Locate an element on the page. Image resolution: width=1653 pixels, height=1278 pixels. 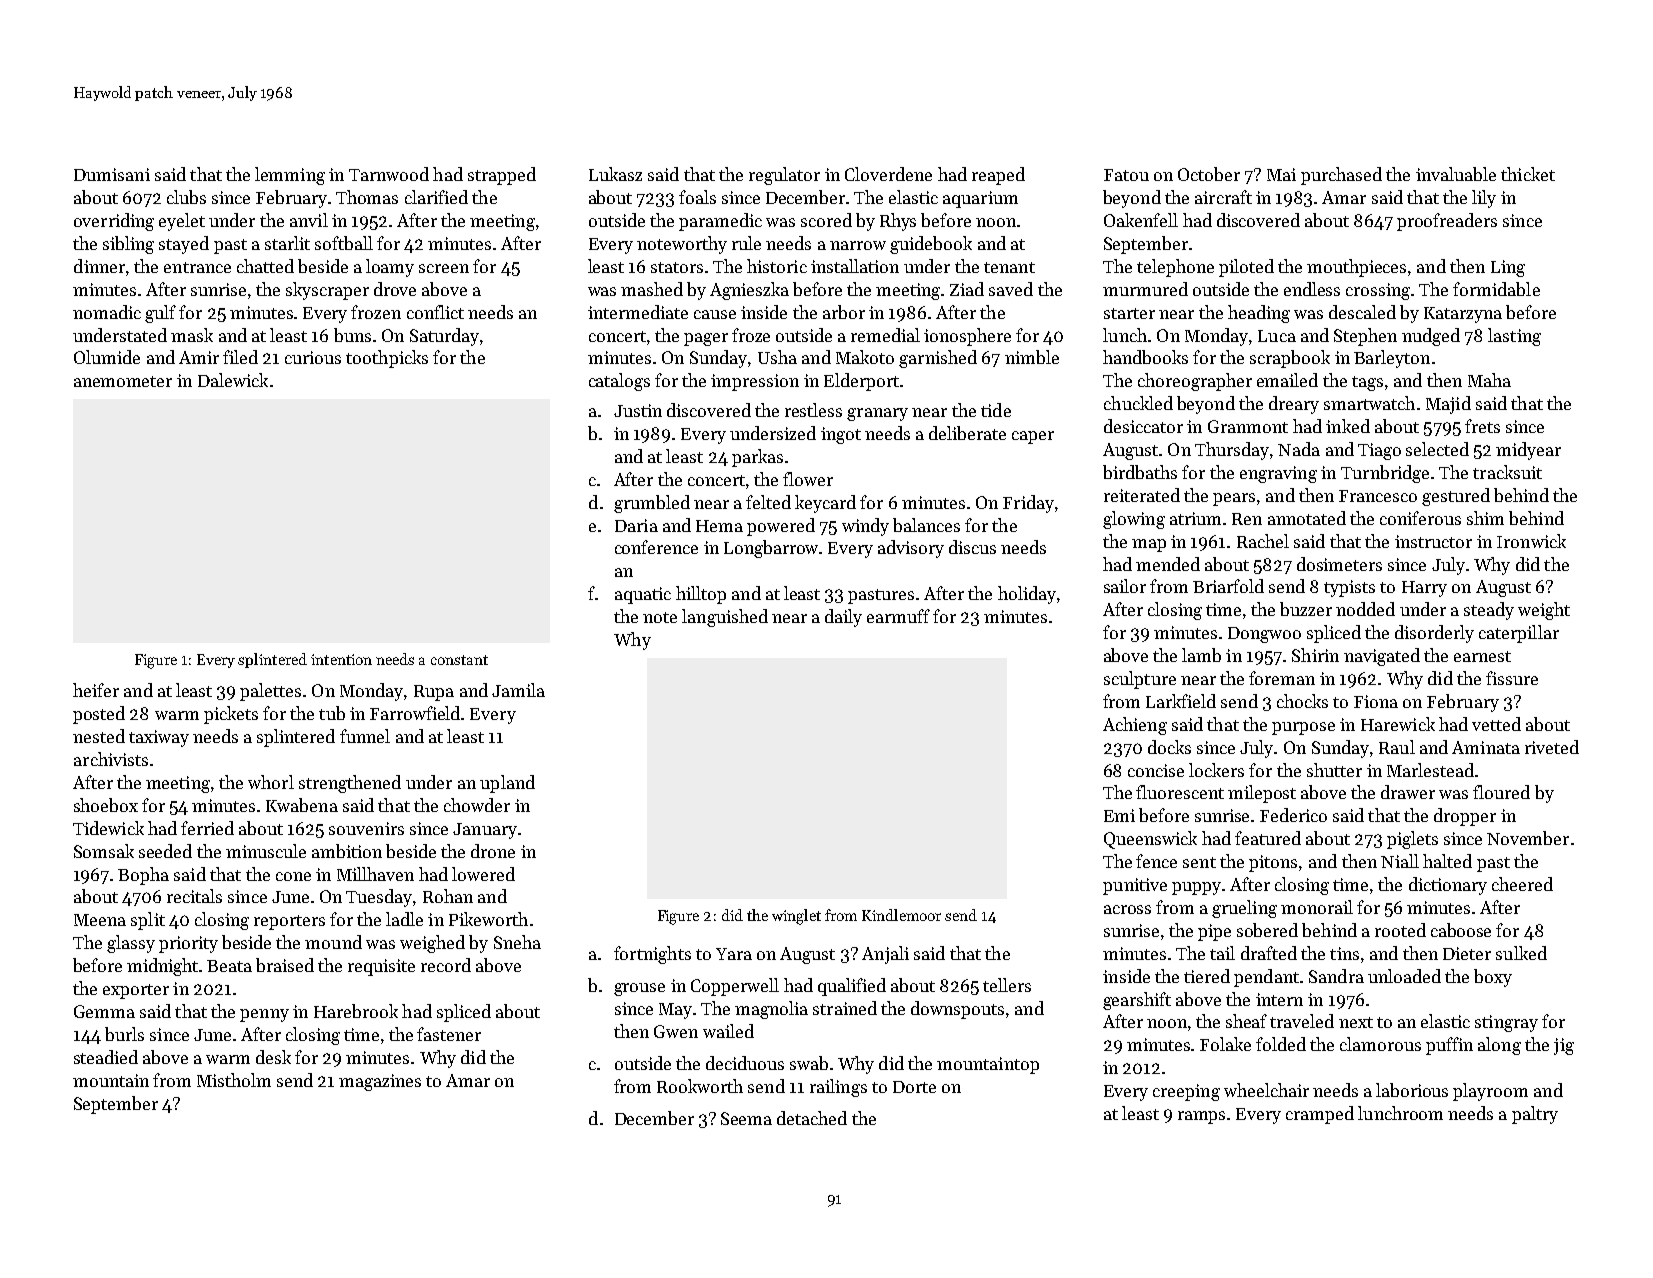
nimble is located at coordinates (1032, 357).
